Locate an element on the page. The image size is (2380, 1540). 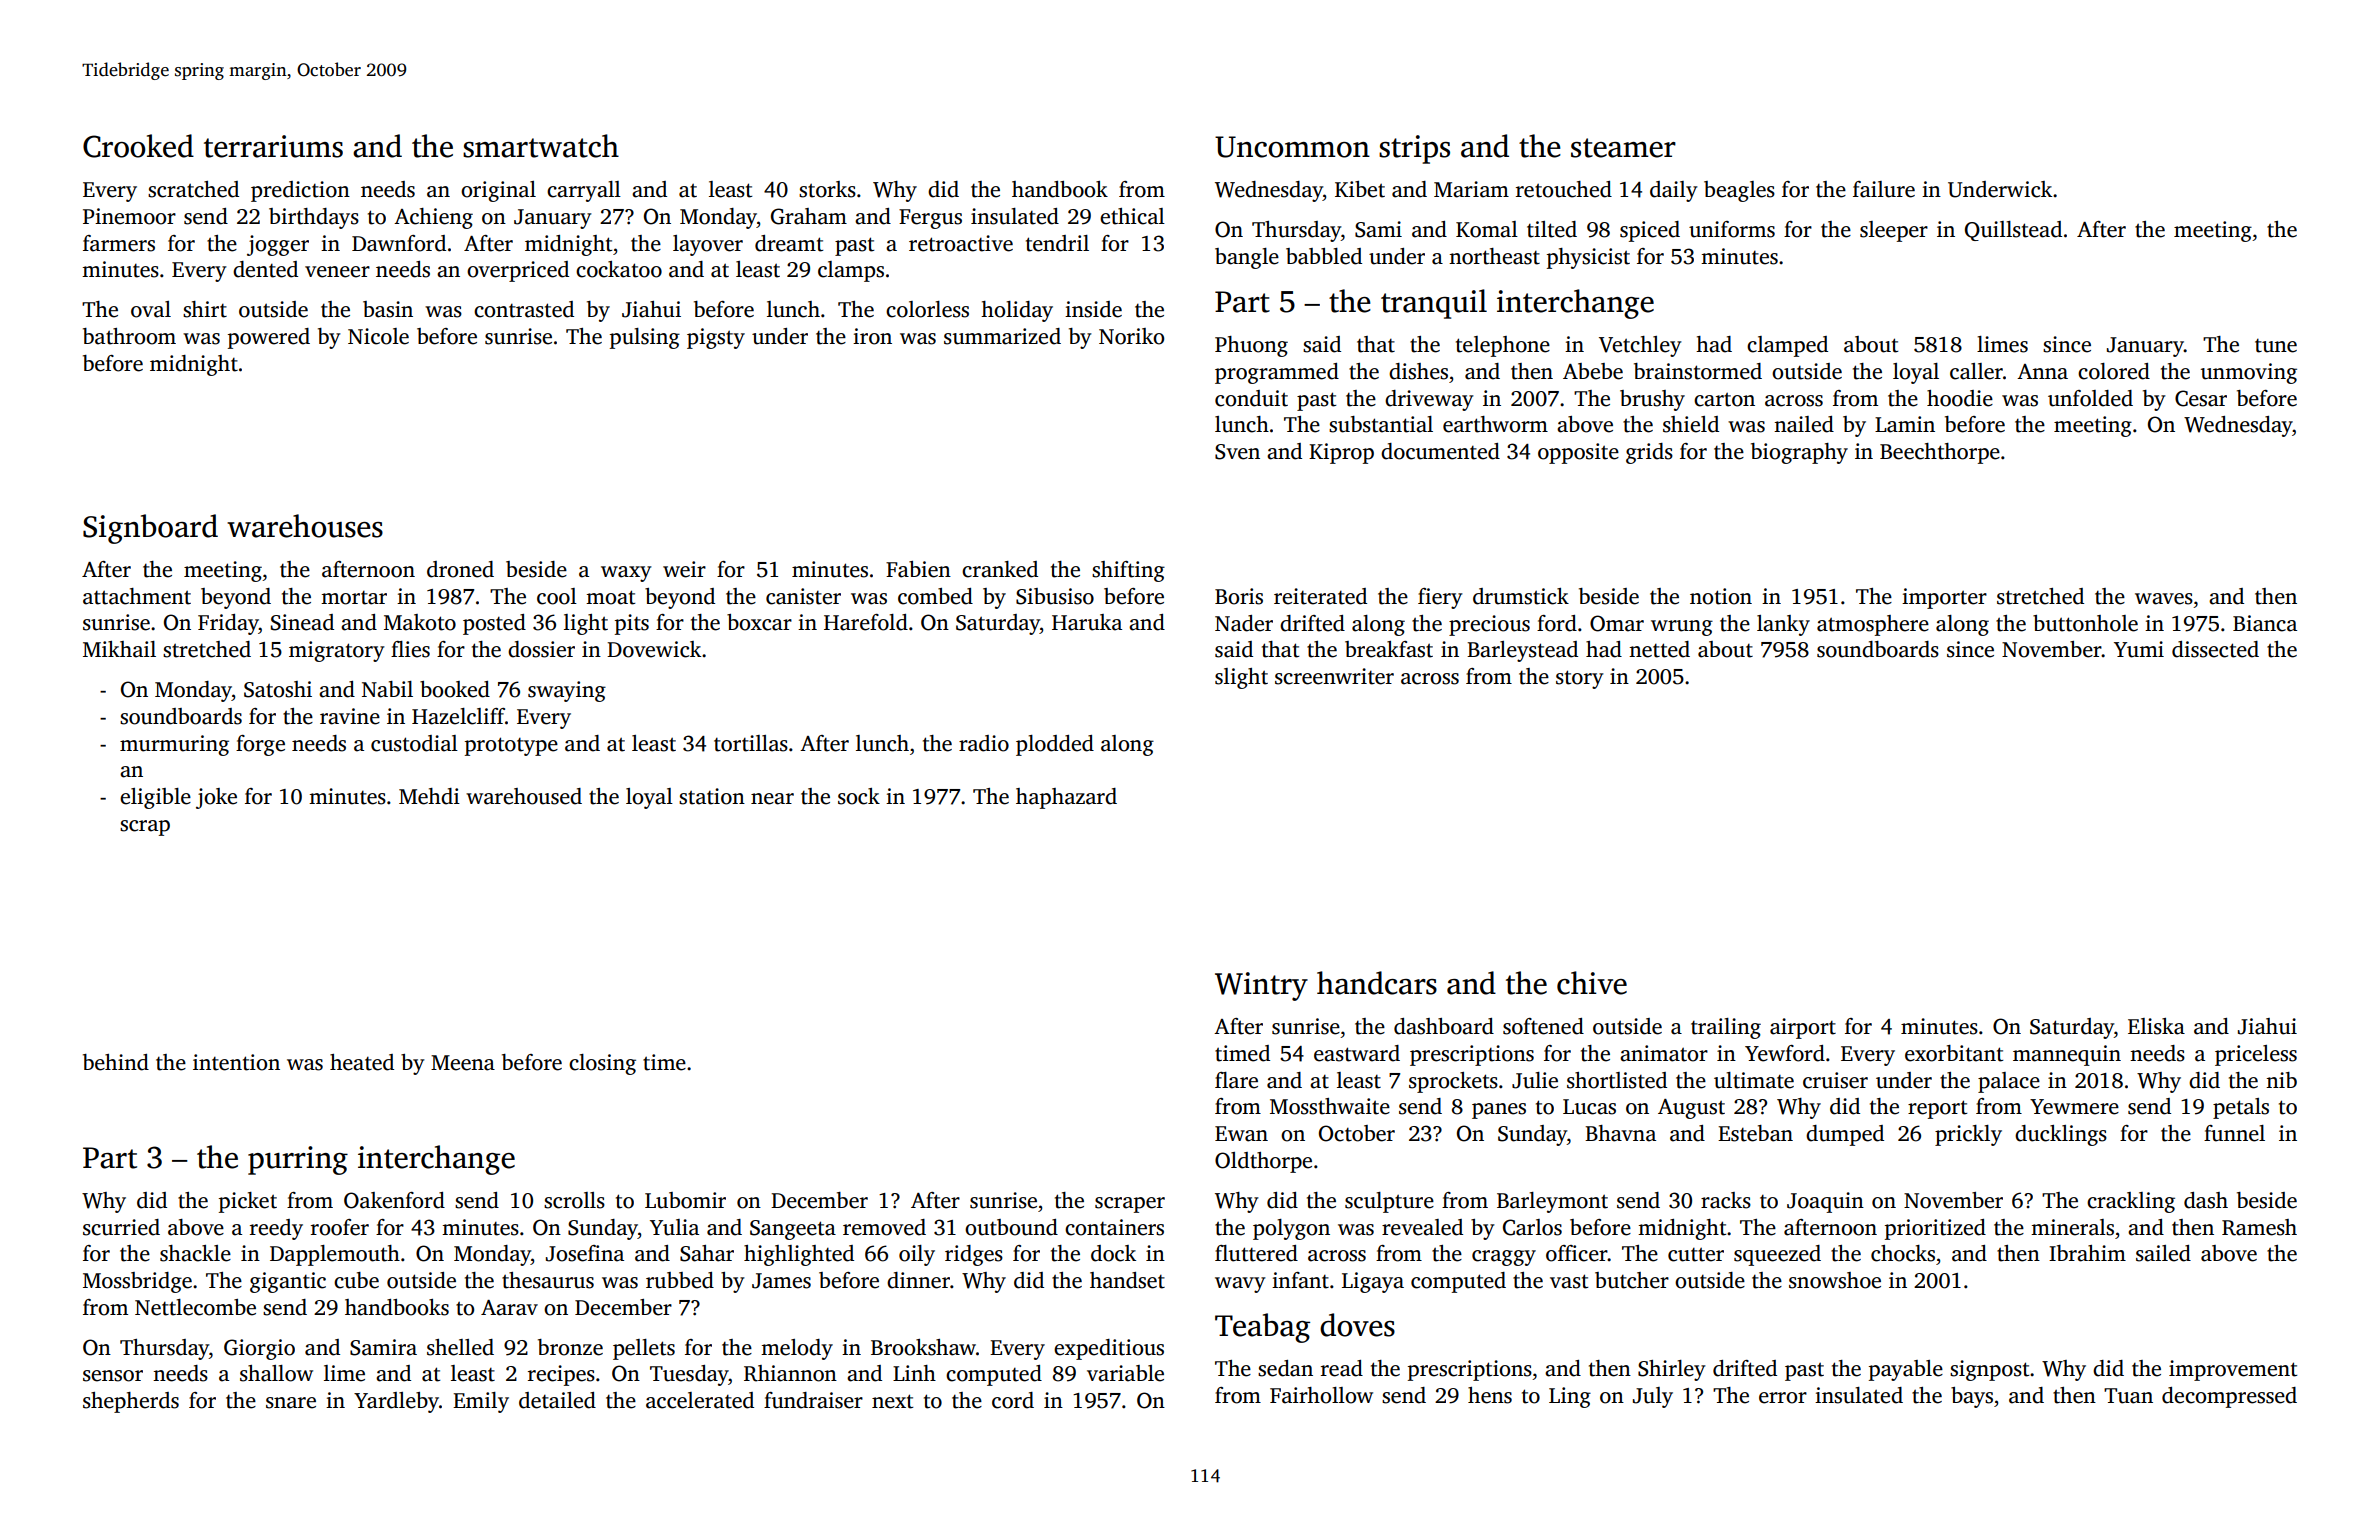
cockatoo is located at coordinates (619, 269).
